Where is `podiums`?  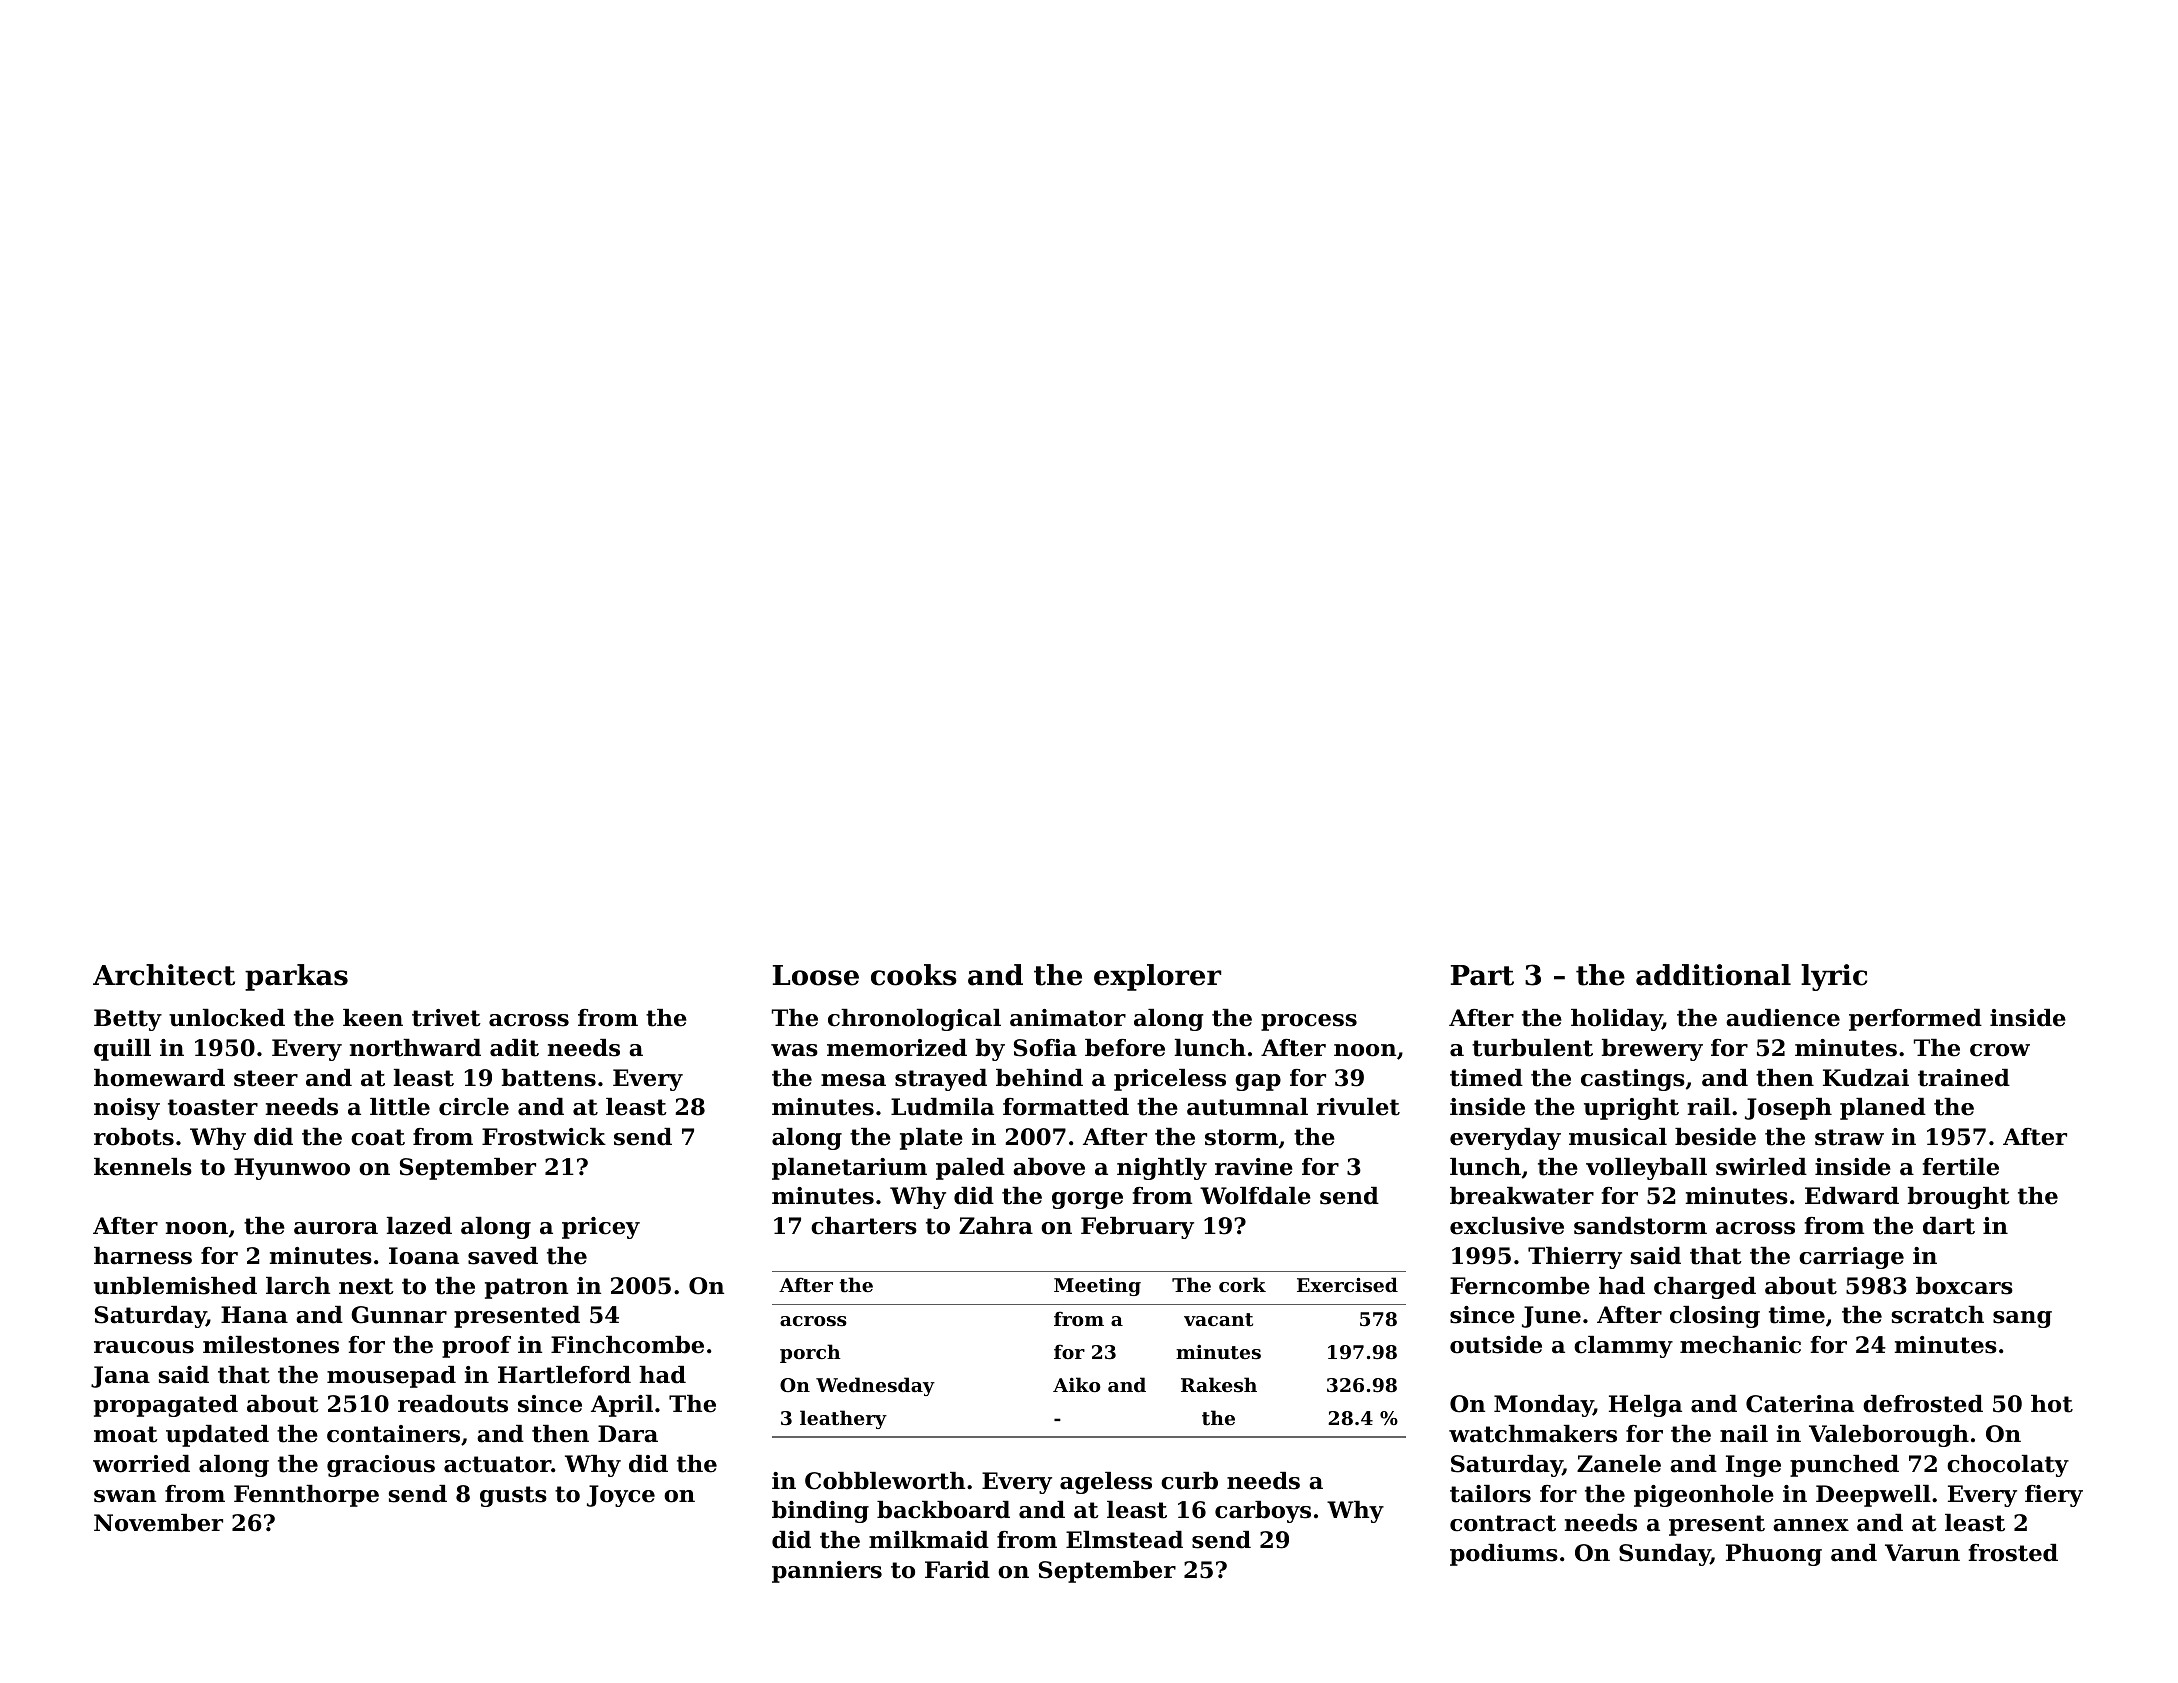 podiums is located at coordinates (1504, 1555).
